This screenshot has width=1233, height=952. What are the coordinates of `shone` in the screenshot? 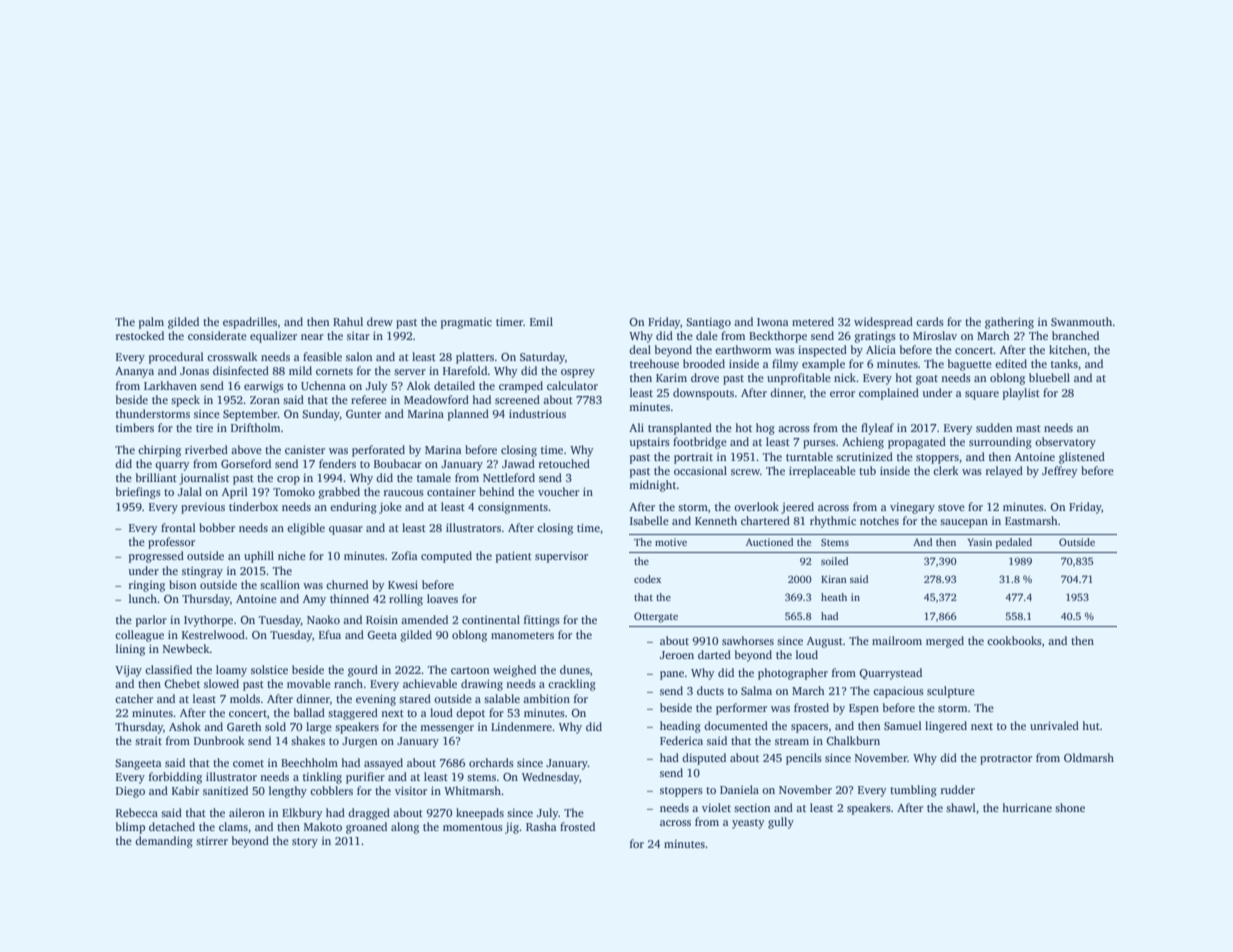 It's located at (1070, 807).
